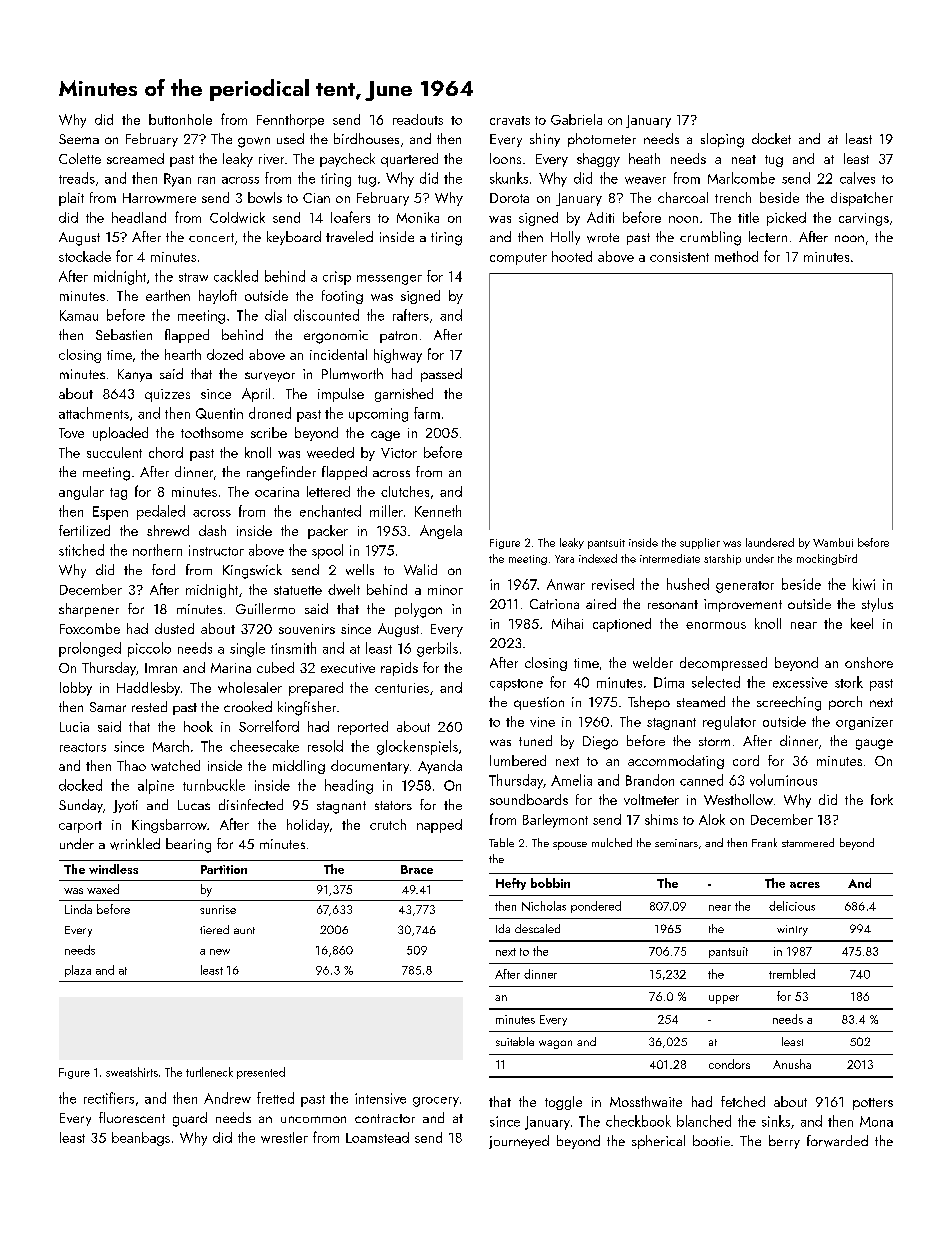 This image has height=1233, width=952. Describe the element at coordinates (576, 119) in the image. I see `Gabriela` at that location.
